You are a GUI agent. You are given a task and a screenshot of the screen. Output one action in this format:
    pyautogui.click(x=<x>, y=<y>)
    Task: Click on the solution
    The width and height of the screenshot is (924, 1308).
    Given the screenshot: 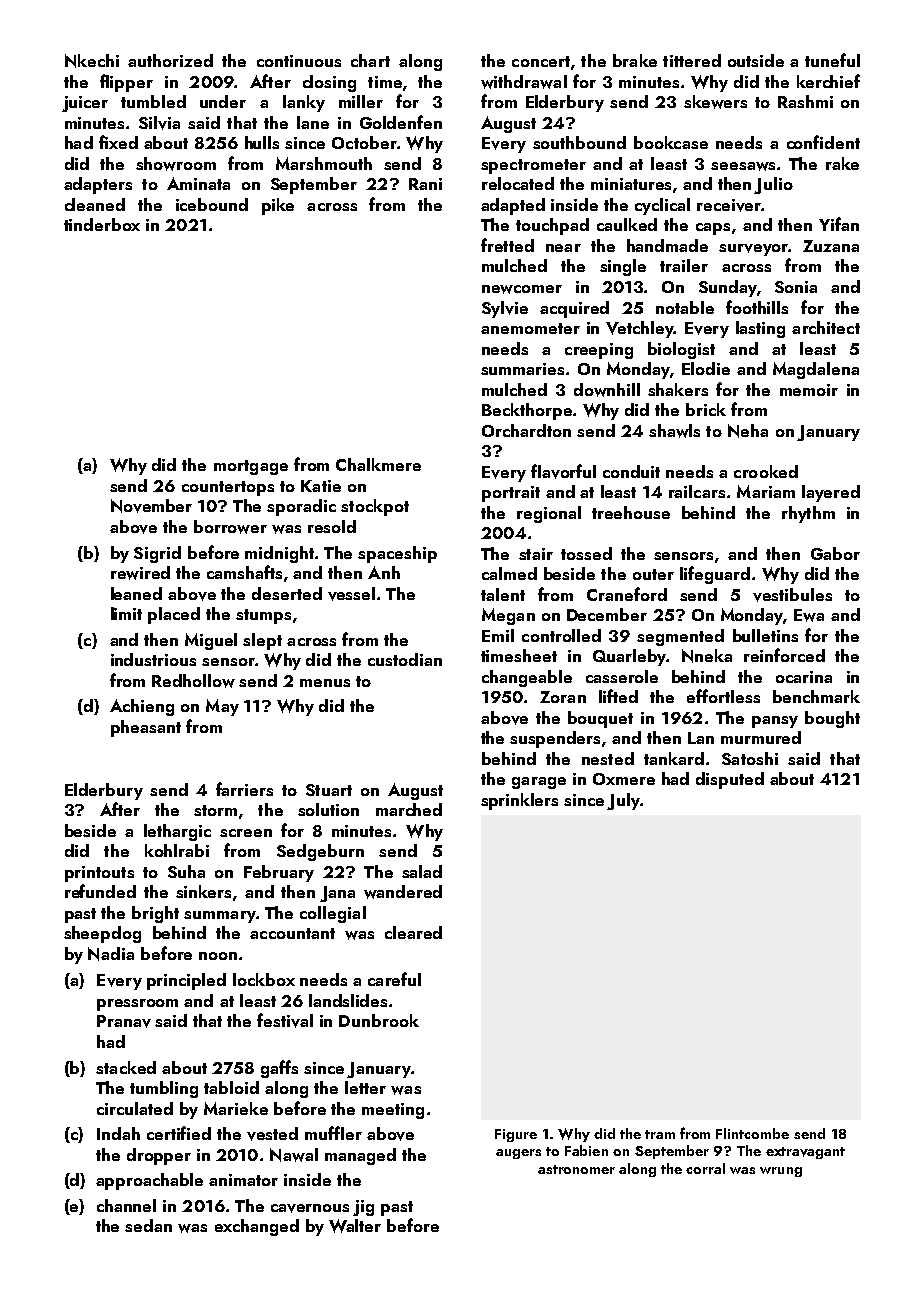 What is the action you would take?
    pyautogui.click(x=328, y=809)
